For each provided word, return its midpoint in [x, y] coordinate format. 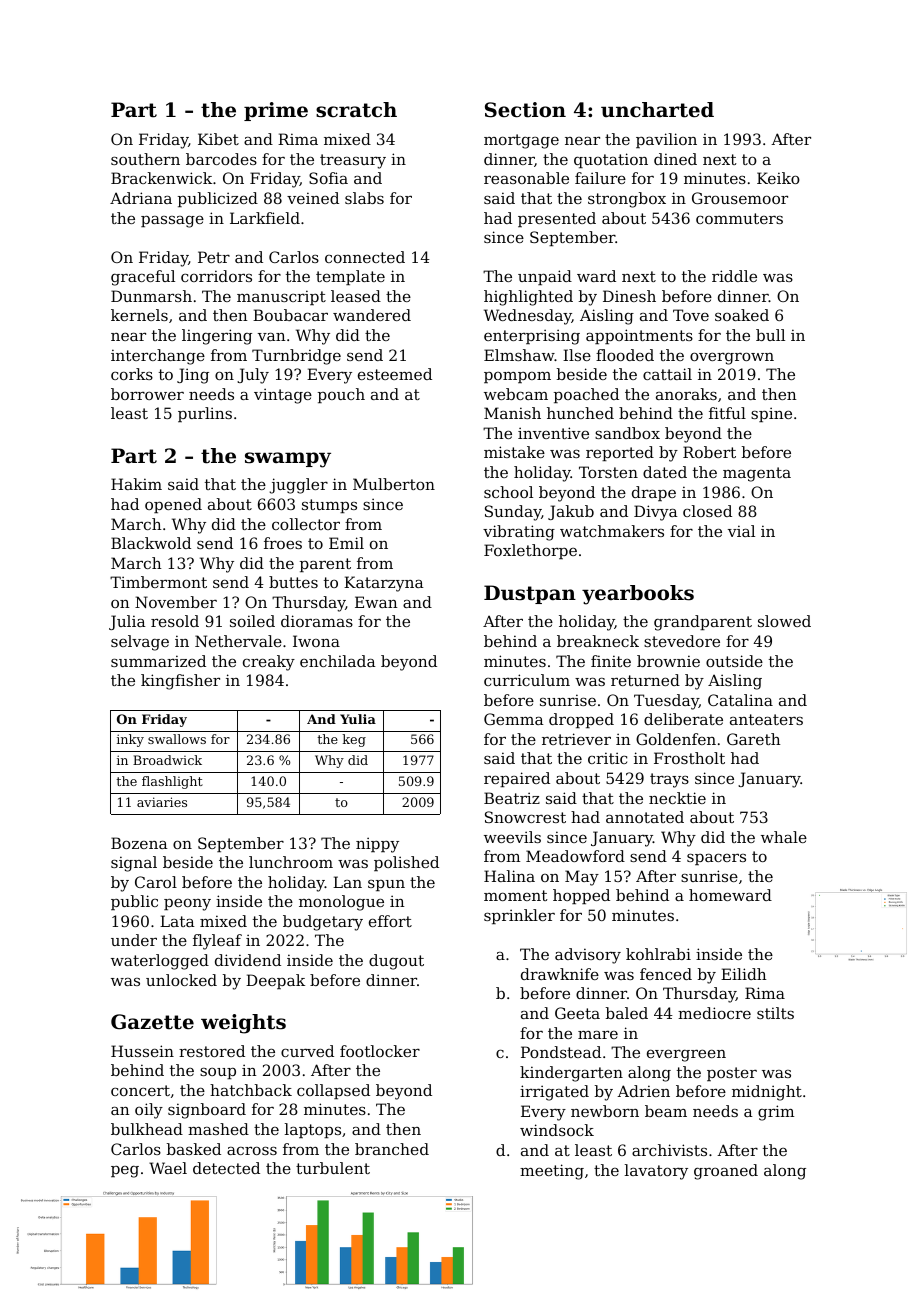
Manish [512, 413]
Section [525, 110]
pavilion [666, 140]
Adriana [141, 198]
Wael [168, 1168]
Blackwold [151, 543]
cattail [667, 374]
